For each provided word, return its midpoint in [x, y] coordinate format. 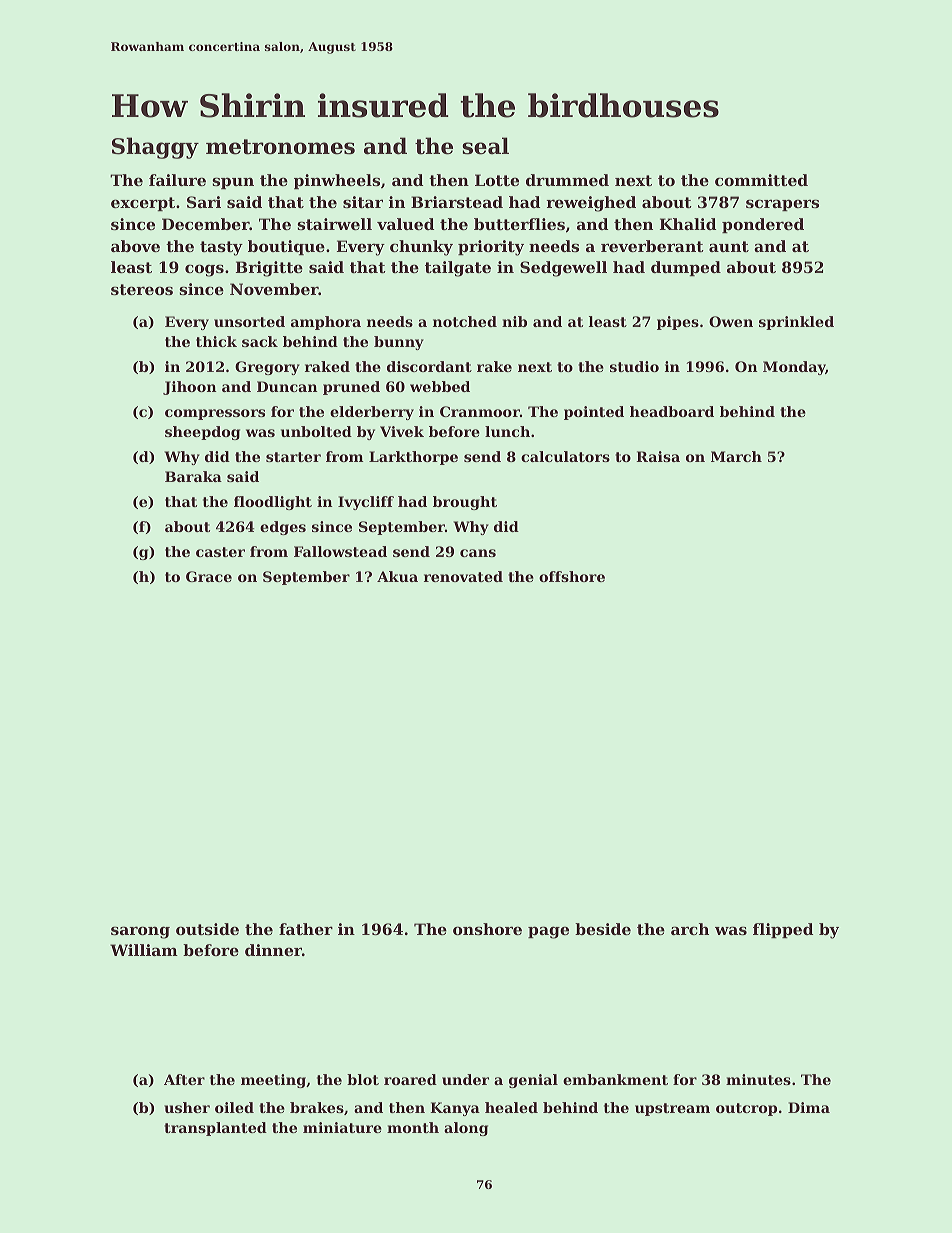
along [466, 1129]
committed [761, 180]
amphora [326, 323]
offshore [572, 576]
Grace [209, 576]
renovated [463, 576]
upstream [672, 1109]
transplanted [215, 1129]
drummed [567, 180]
